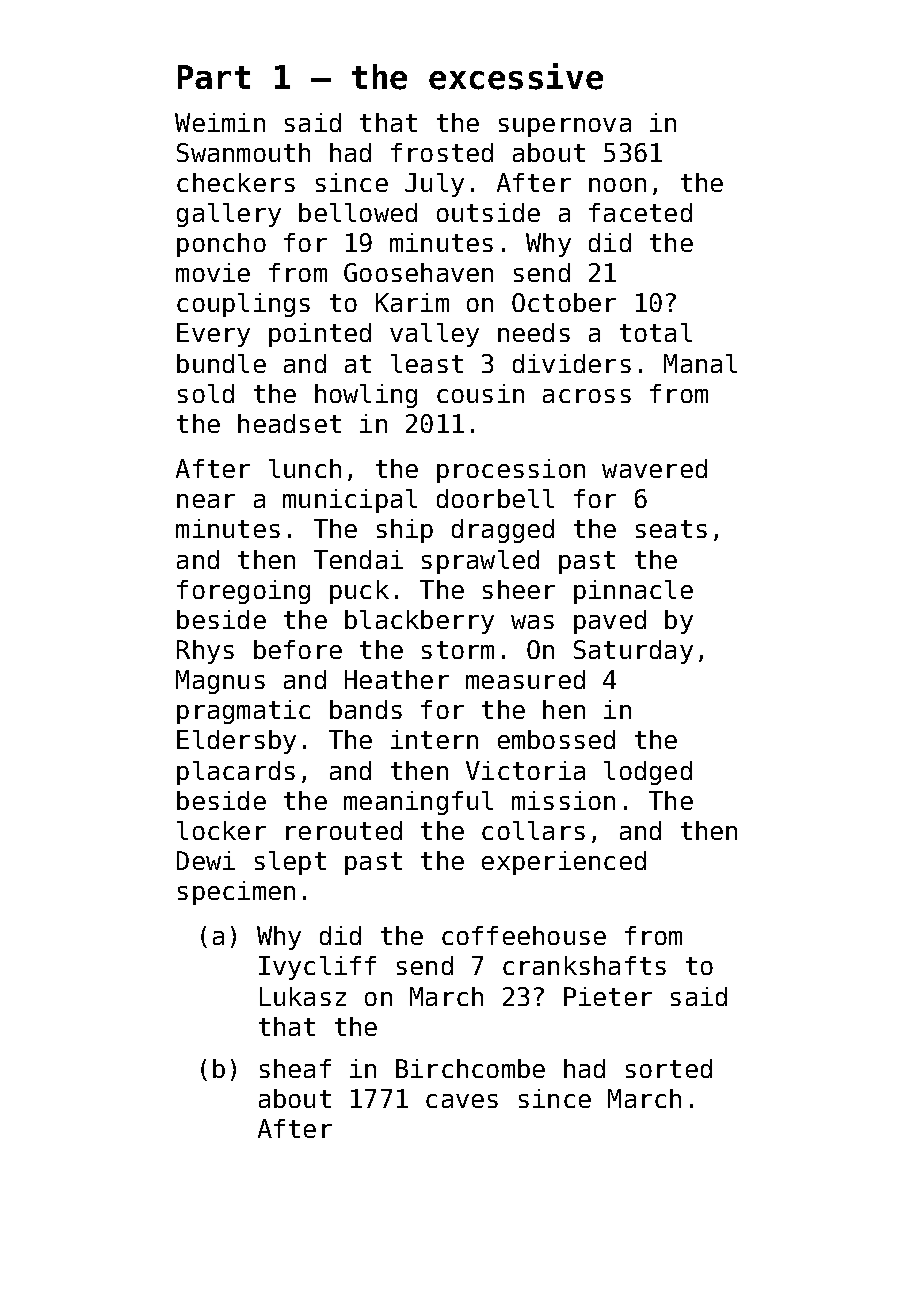  What do you see at coordinates (617, 185) in the image?
I see `noon` at bounding box center [617, 185].
